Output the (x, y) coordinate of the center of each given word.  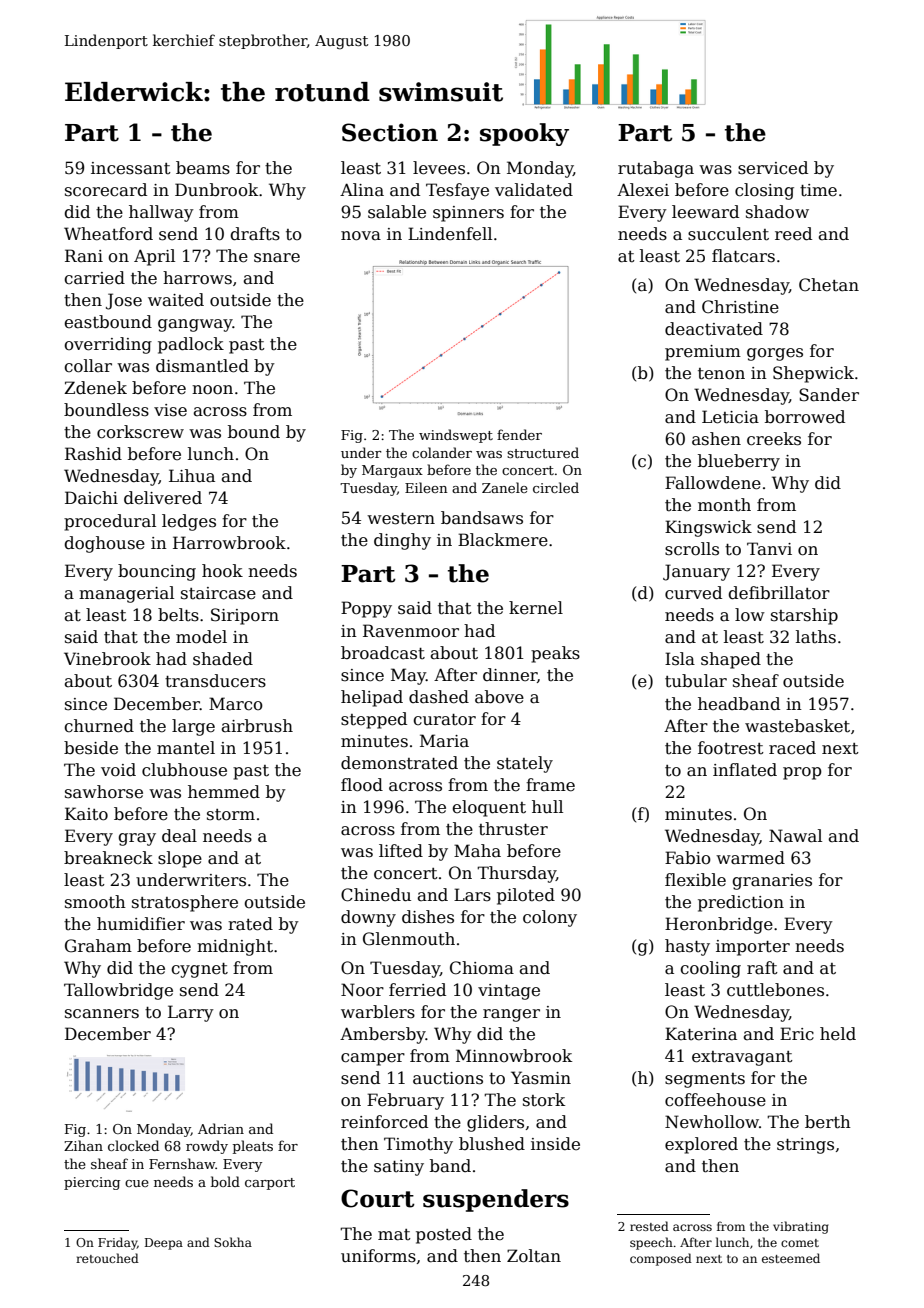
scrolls (692, 549)
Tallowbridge (118, 991)
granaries (772, 882)
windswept (456, 436)
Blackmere (503, 540)
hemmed (224, 792)
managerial (126, 594)
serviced (773, 168)
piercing (92, 1183)
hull (547, 807)
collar (88, 366)
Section (390, 132)
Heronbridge (719, 925)
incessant (131, 168)
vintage (509, 992)
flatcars (743, 256)
